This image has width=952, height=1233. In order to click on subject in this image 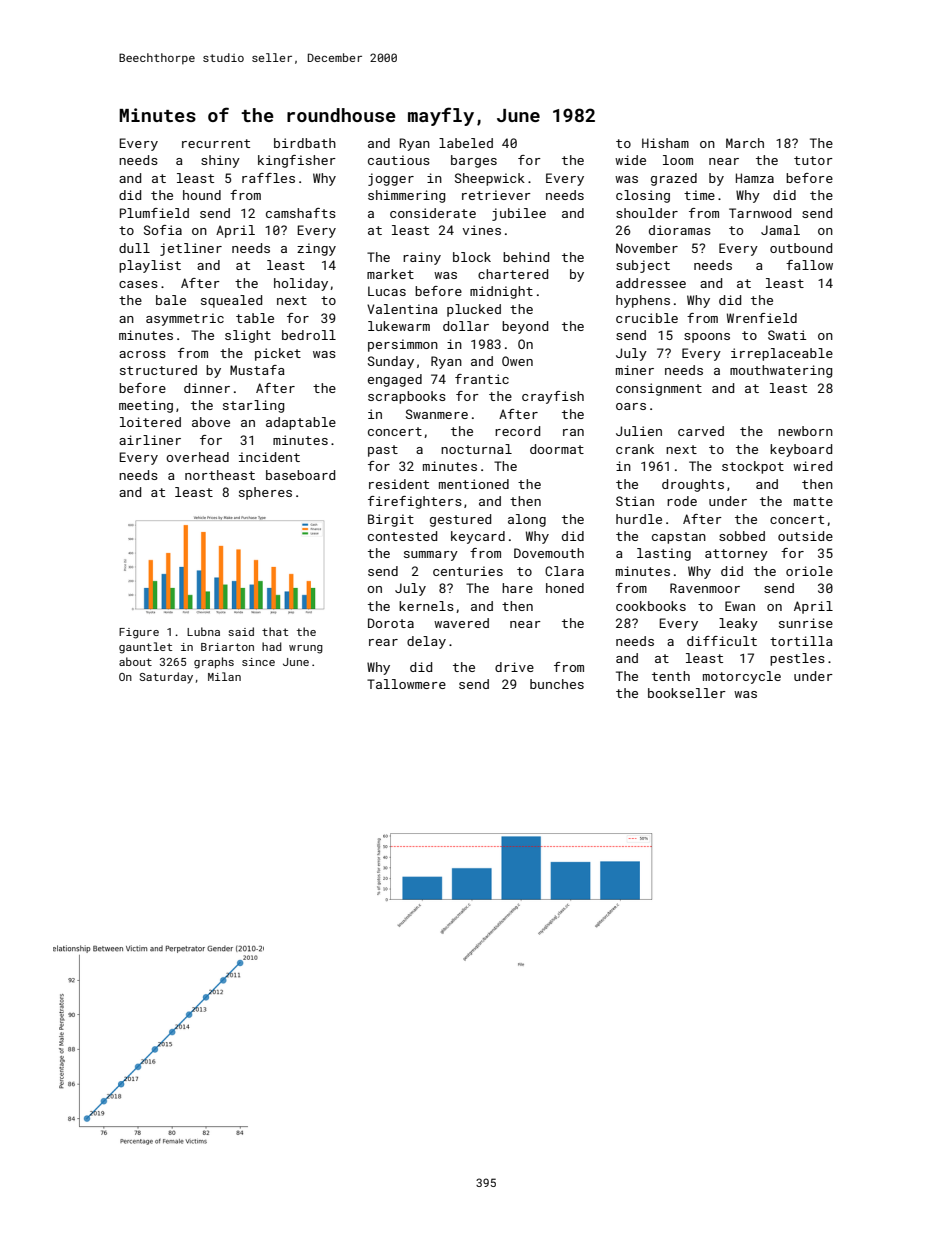, I will do `click(643, 266)`.
